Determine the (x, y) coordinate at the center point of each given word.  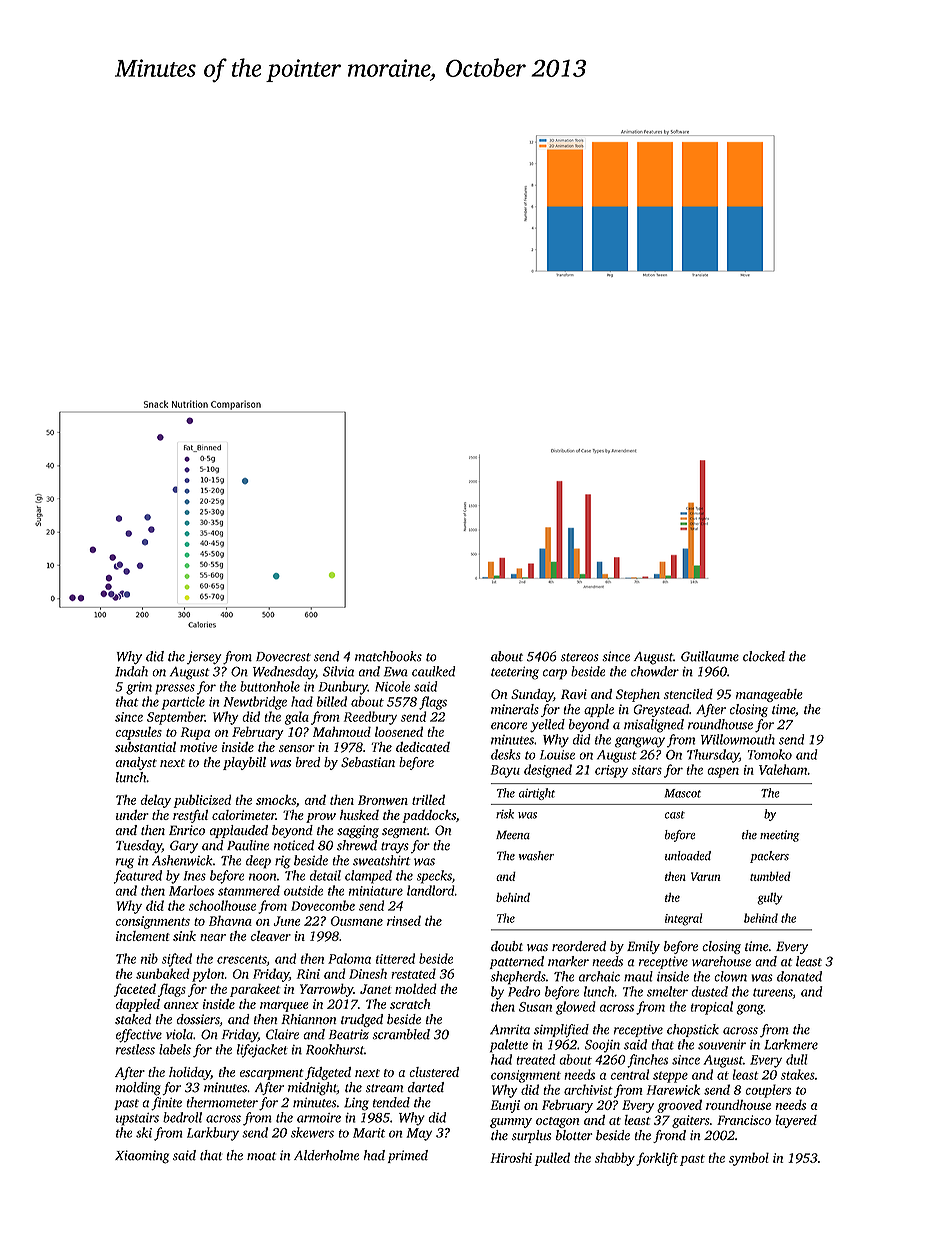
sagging (358, 831)
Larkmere (791, 1044)
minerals (515, 709)
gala (296, 718)
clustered (434, 1072)
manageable (769, 695)
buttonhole (270, 686)
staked (133, 1019)
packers (769, 857)
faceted (135, 990)
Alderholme (326, 1155)
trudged (362, 1020)
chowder (655, 671)
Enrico (187, 830)
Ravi (574, 694)
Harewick (673, 1089)
